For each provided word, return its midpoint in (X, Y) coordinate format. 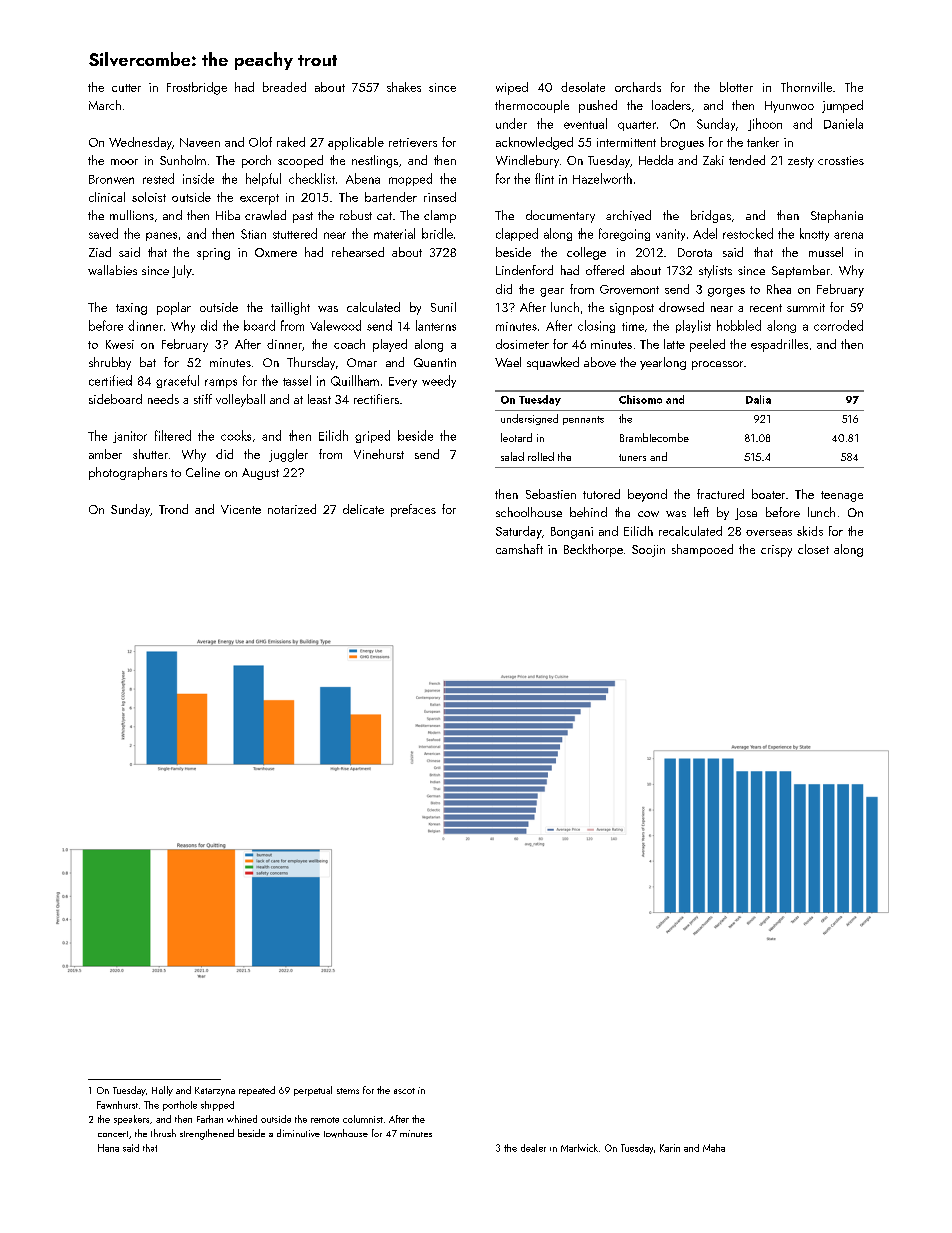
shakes (404, 87)
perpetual (313, 1091)
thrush (163, 1133)
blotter (736, 87)
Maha (714, 1148)
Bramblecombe (654, 437)
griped (372, 436)
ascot (404, 1091)
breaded (284, 87)
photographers (128, 473)
